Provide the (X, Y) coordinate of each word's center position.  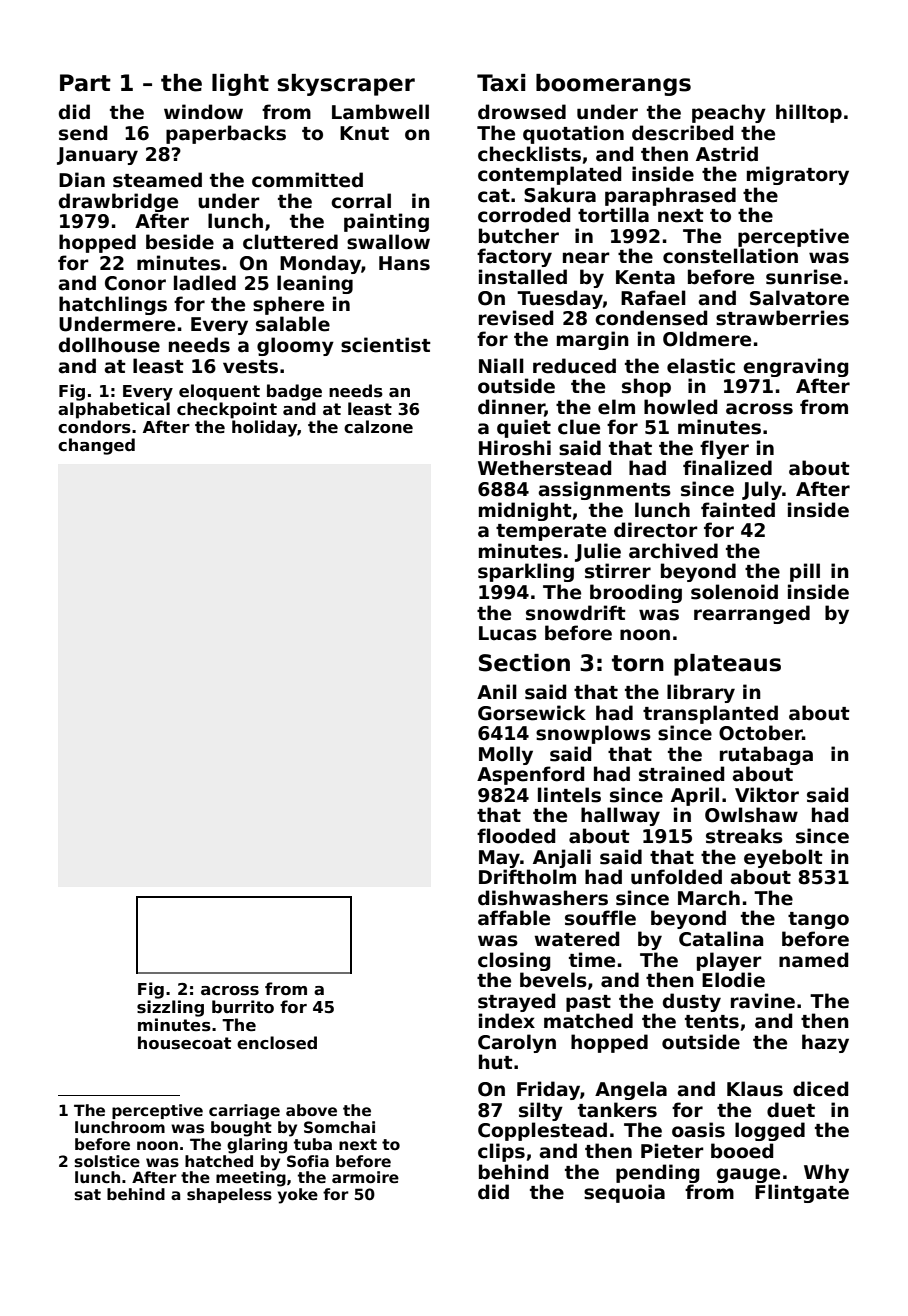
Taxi (501, 83)
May (499, 859)
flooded (516, 836)
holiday (264, 428)
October (761, 733)
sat (87, 1195)
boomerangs (613, 85)
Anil (497, 691)
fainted (738, 510)
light (240, 85)
